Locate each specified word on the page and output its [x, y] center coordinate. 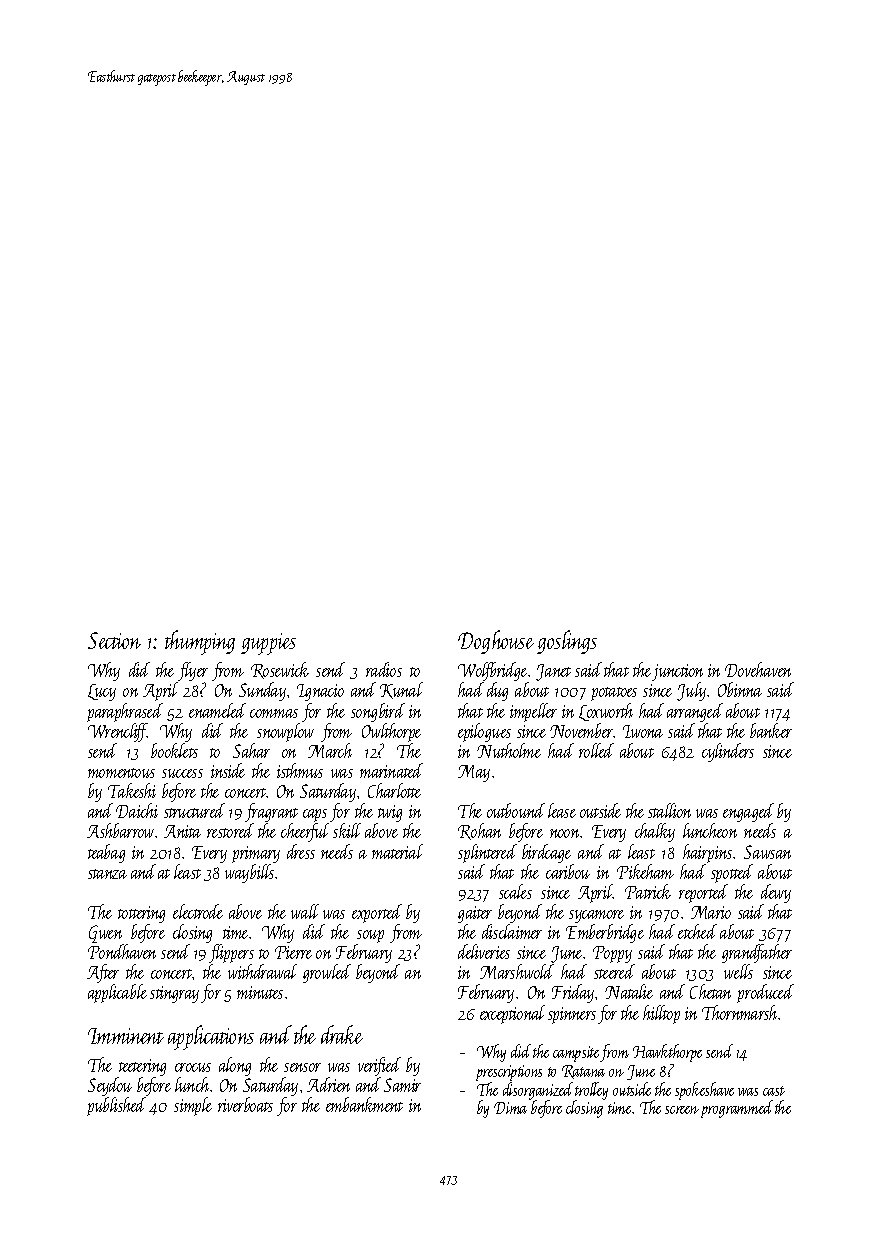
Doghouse [496, 642]
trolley [591, 1091]
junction [677, 672]
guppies [268, 644]
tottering [141, 914]
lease [562, 810]
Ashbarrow [120, 830]
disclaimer [512, 931]
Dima [510, 1108]
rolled [596, 750]
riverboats [245, 1104]
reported [703, 893]
